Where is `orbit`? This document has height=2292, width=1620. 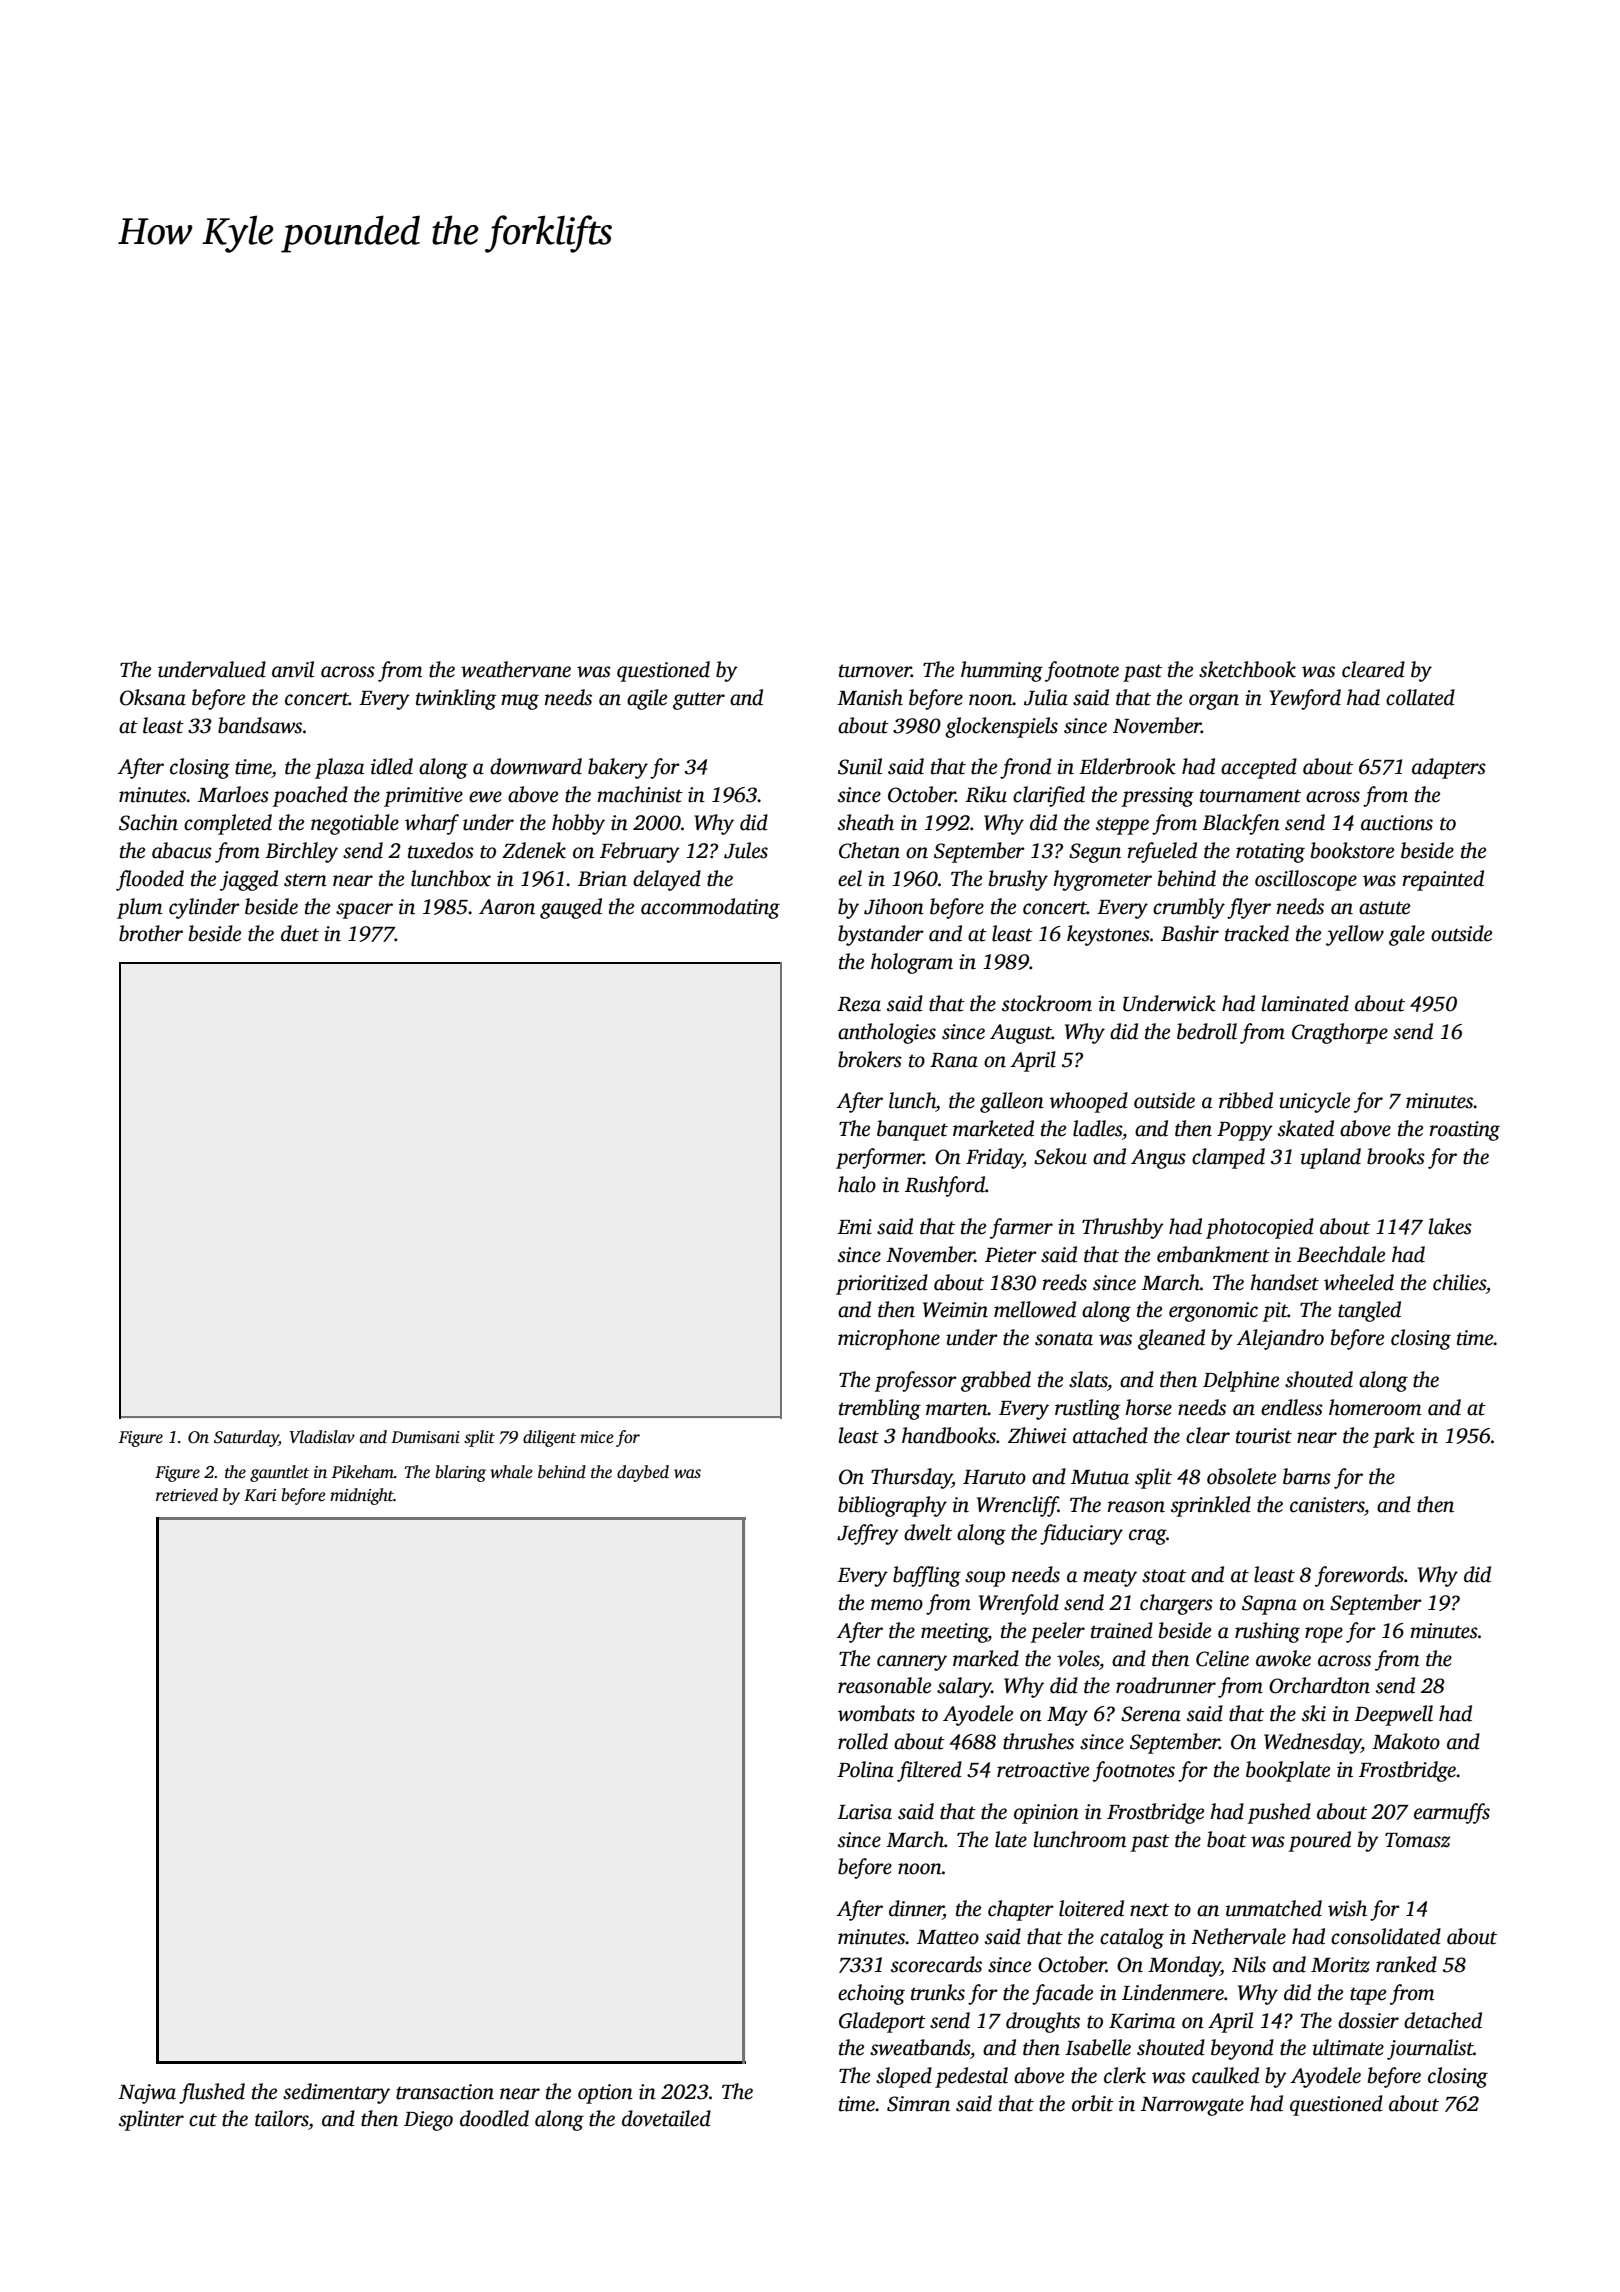 orbit is located at coordinates (1093, 2103).
